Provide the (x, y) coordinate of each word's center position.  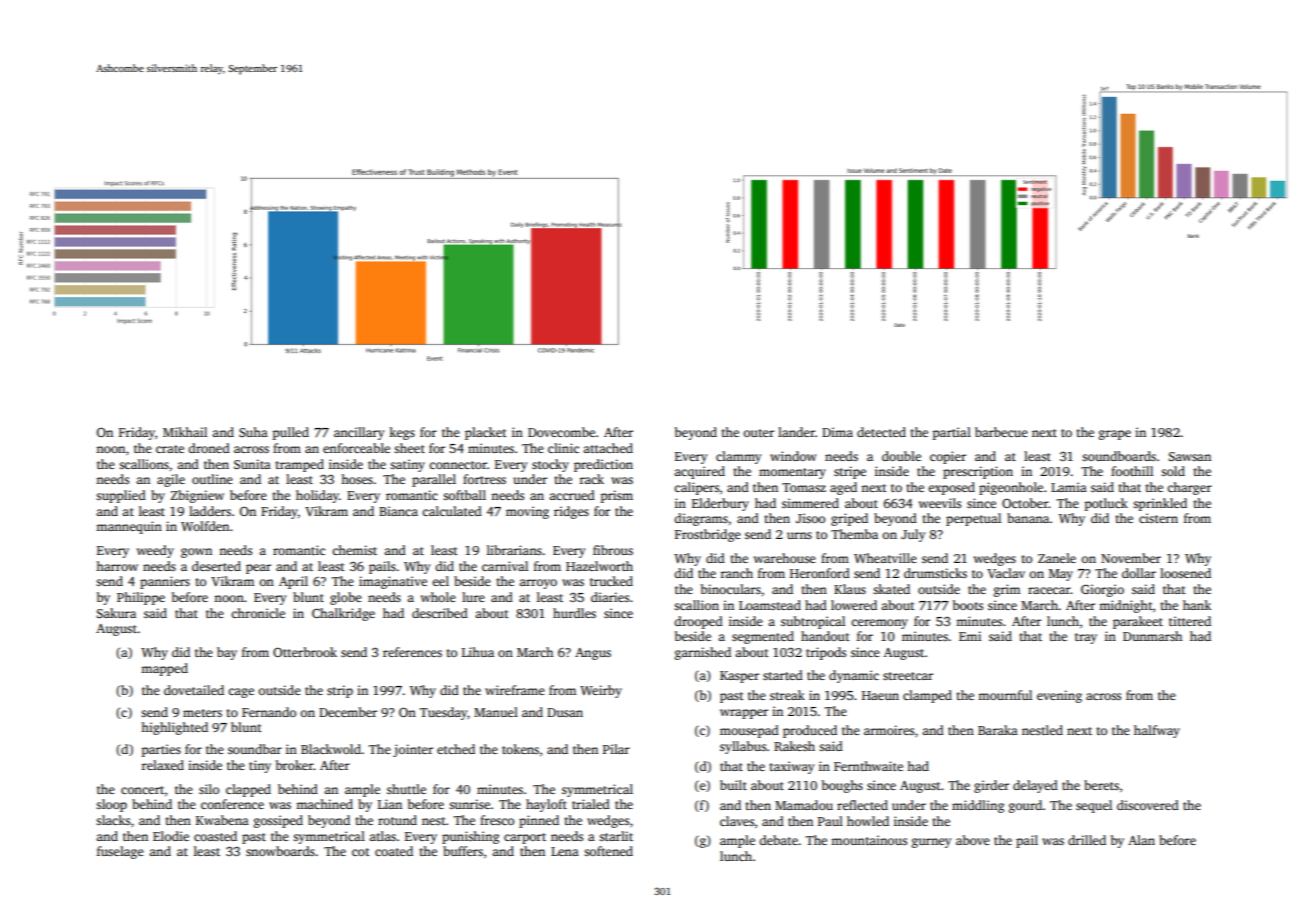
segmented (763, 637)
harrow (117, 566)
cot (361, 852)
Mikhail (185, 432)
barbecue (1001, 432)
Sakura (116, 613)
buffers (463, 851)
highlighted (174, 728)
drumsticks (935, 573)
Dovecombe (561, 432)
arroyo (538, 584)
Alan (1141, 840)
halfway (1157, 731)
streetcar (908, 676)
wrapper (744, 714)
